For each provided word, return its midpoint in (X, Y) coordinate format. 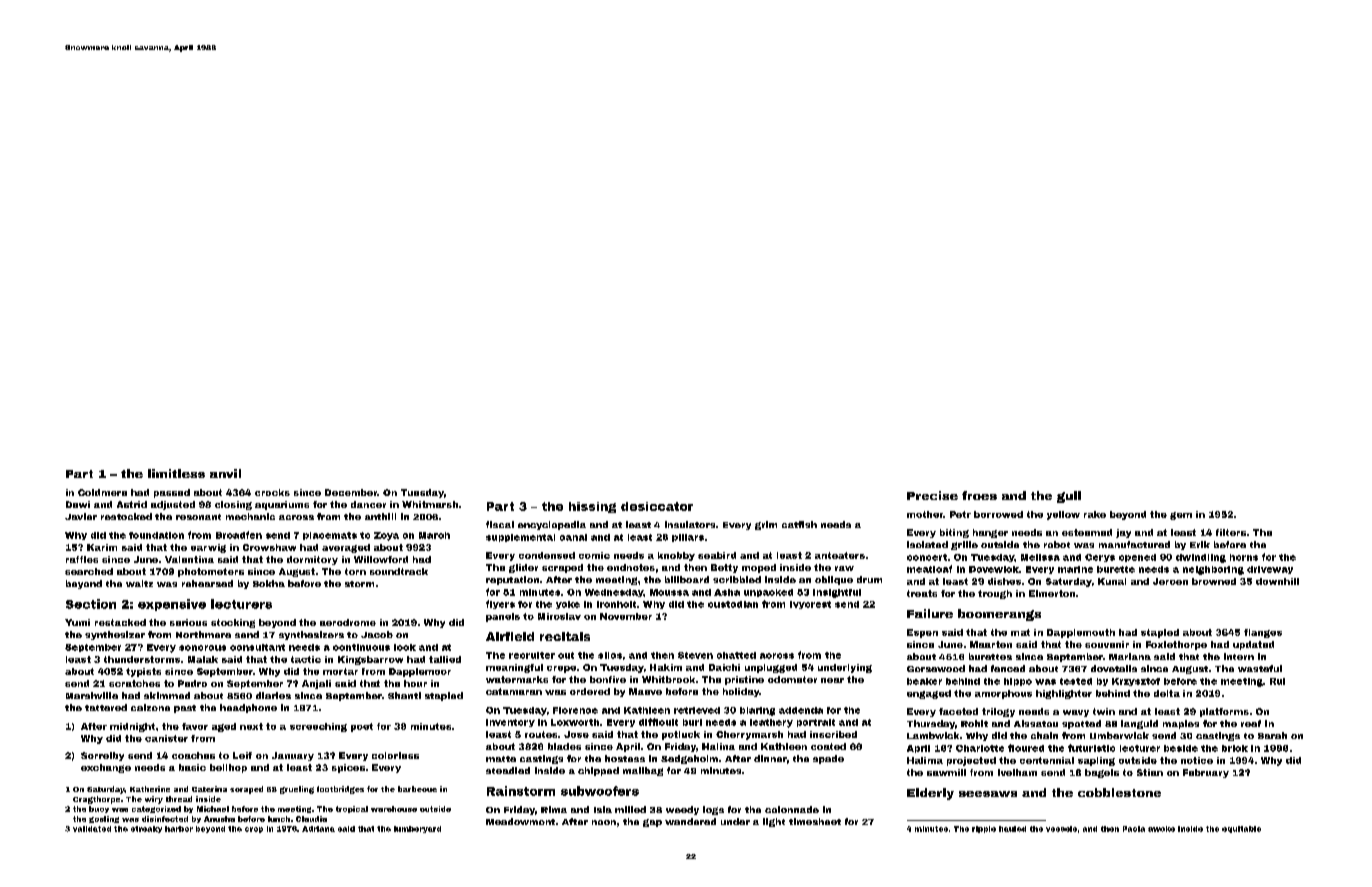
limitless (176, 473)
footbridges (340, 790)
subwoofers (600, 791)
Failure (930, 613)
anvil (225, 473)
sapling (1096, 761)
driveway (1270, 570)
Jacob (377, 634)
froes (979, 495)
